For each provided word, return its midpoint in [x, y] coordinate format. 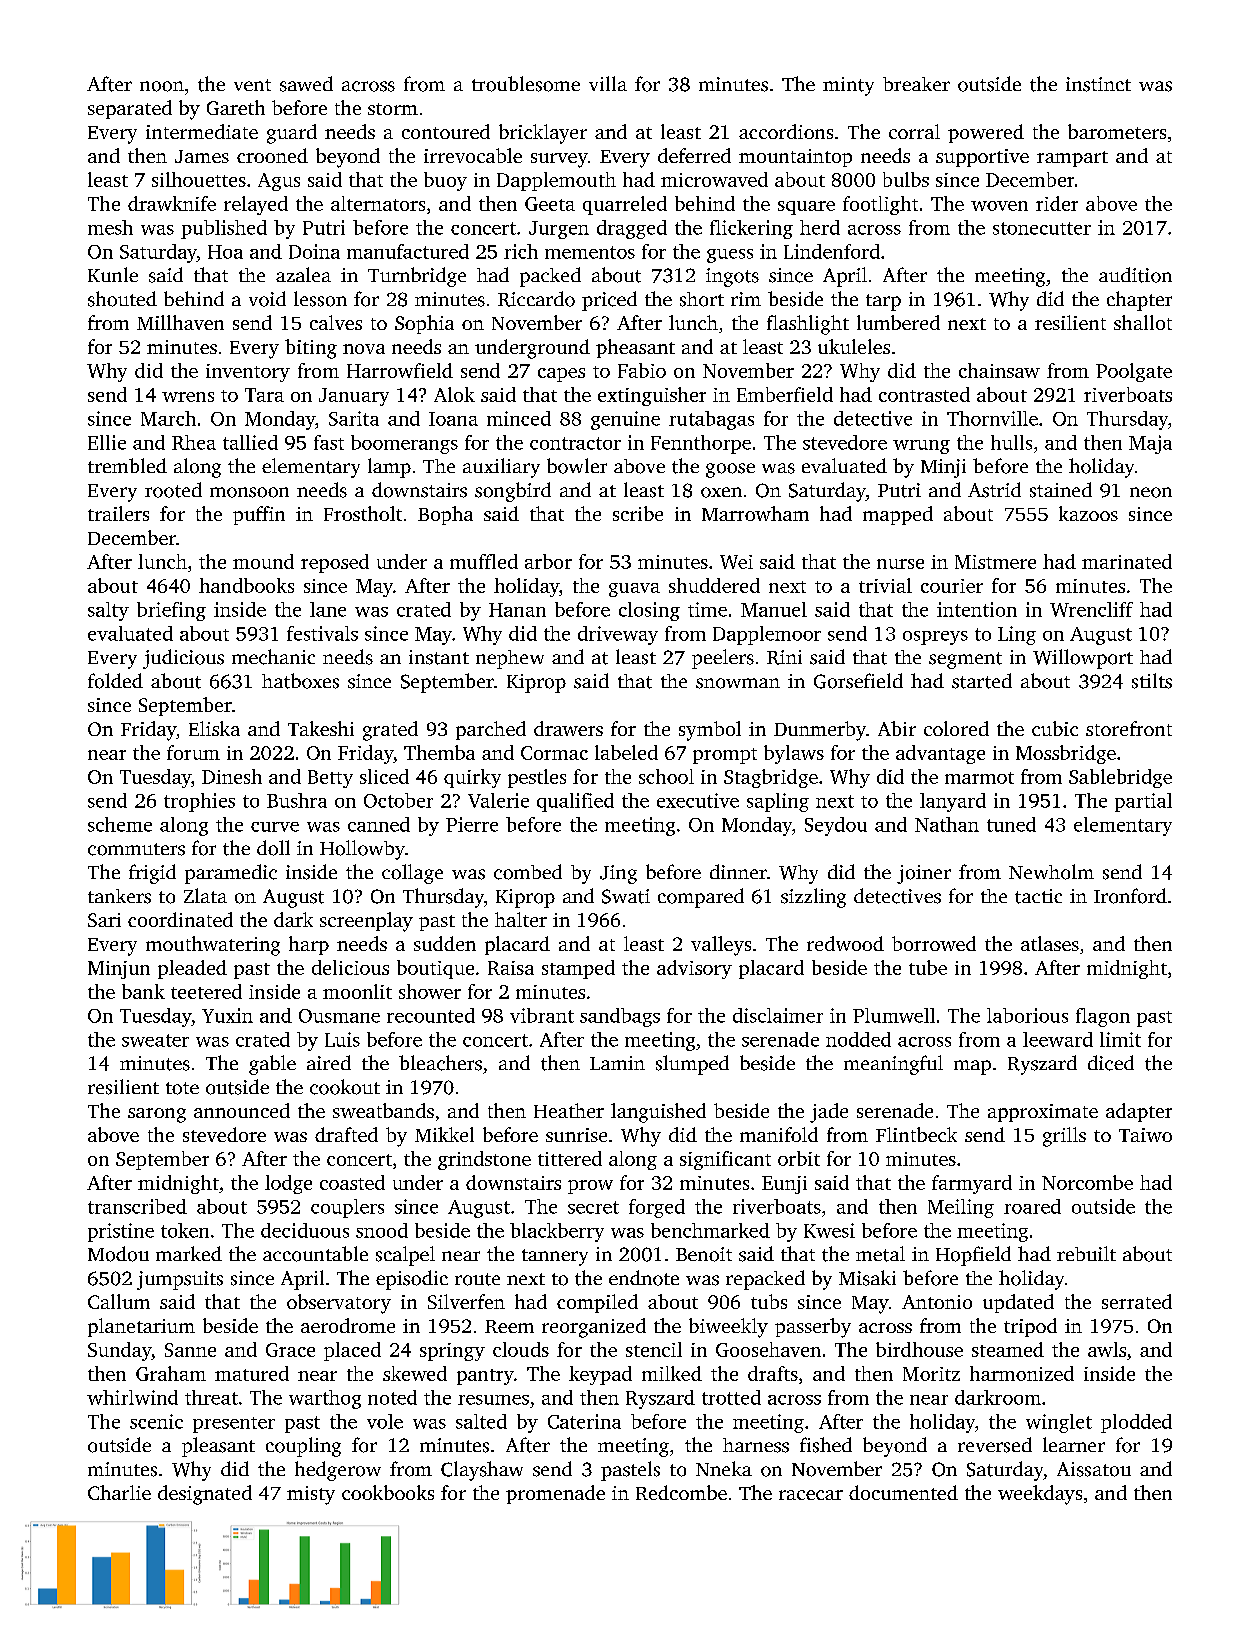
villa [608, 83]
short [702, 299]
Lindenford [832, 251]
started [982, 681]
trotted [731, 1397]
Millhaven [180, 322]
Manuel [774, 609]
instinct [1098, 84]
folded [115, 681]
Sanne [190, 1350]
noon [162, 86]
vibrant [542, 1015]
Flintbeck [916, 1134]
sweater [155, 1040]
